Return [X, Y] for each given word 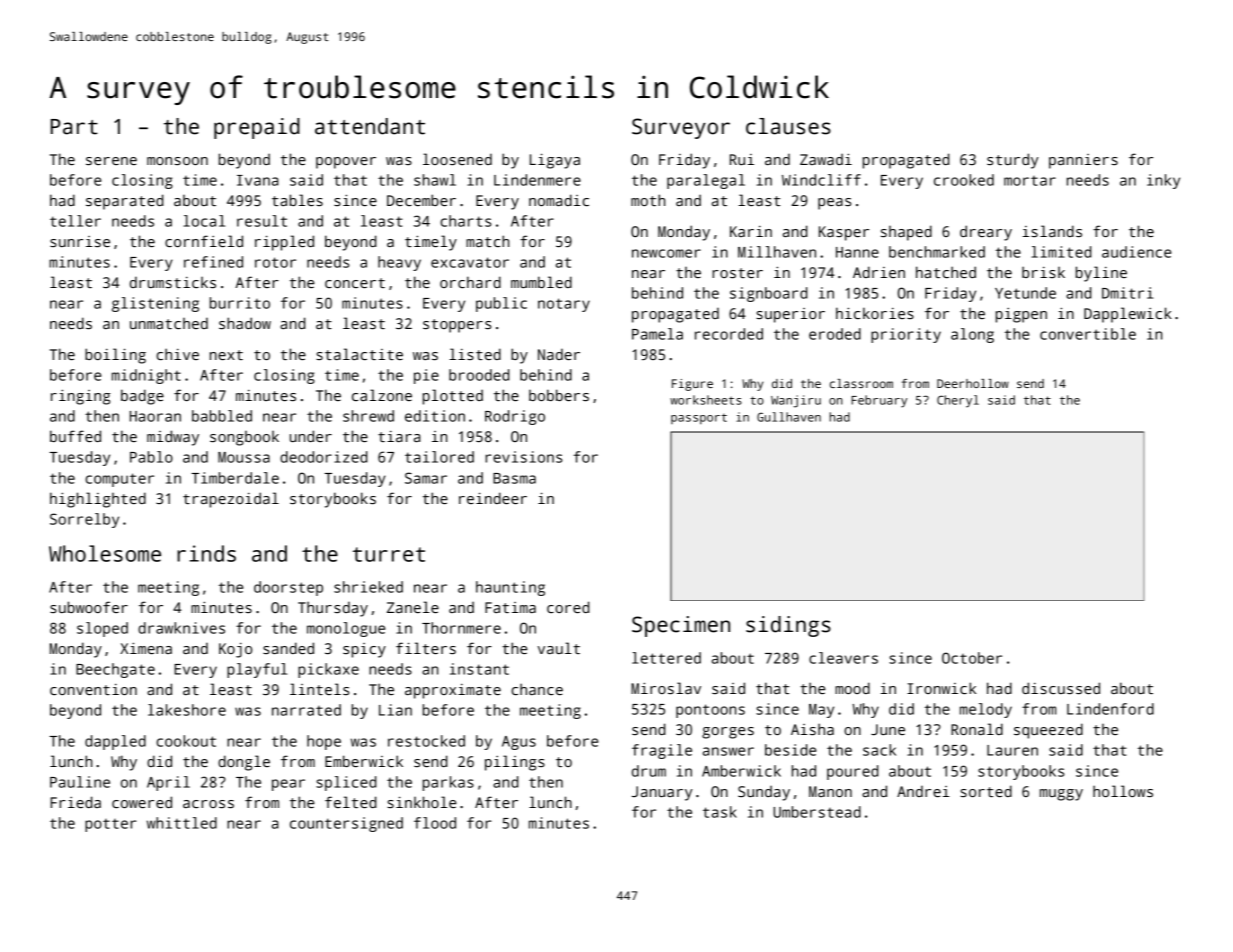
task [720, 812]
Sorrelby [84, 520]
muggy [1061, 795]
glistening [155, 304]
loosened [457, 159]
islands [1052, 231]
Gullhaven [789, 417]
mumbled [541, 282]
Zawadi [826, 159]
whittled [182, 823]
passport [699, 418]
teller [75, 221]
